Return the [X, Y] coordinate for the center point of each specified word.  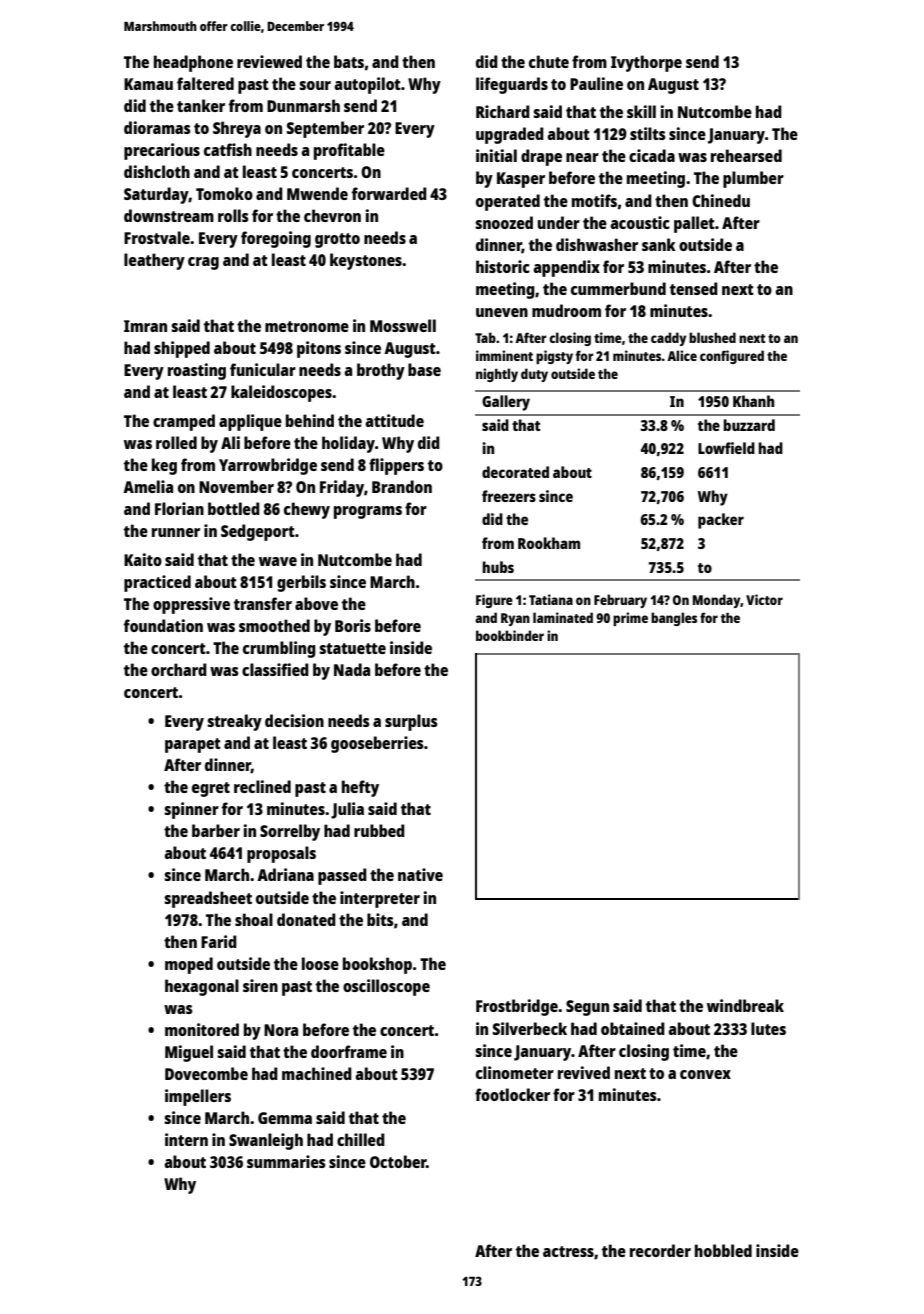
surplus [411, 722]
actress [568, 1251]
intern [186, 1139]
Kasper [521, 180]
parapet [193, 745]
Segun [587, 1008]
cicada [652, 155]
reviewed [269, 61]
